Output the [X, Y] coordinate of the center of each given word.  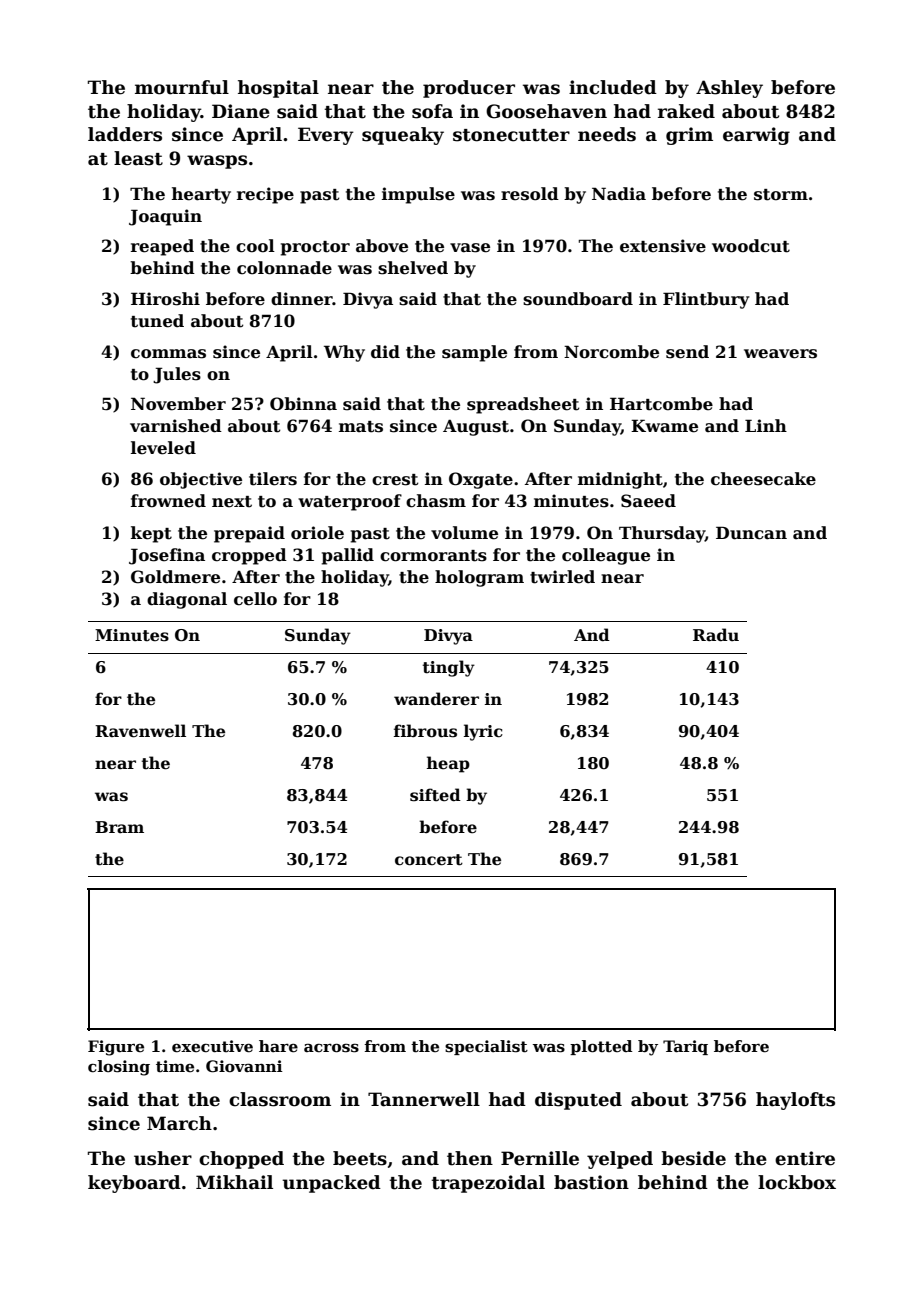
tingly [449, 668]
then [470, 1158]
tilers [273, 479]
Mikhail [234, 1182]
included [613, 87]
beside [693, 1158]
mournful [182, 87]
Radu [716, 634]
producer [469, 89]
